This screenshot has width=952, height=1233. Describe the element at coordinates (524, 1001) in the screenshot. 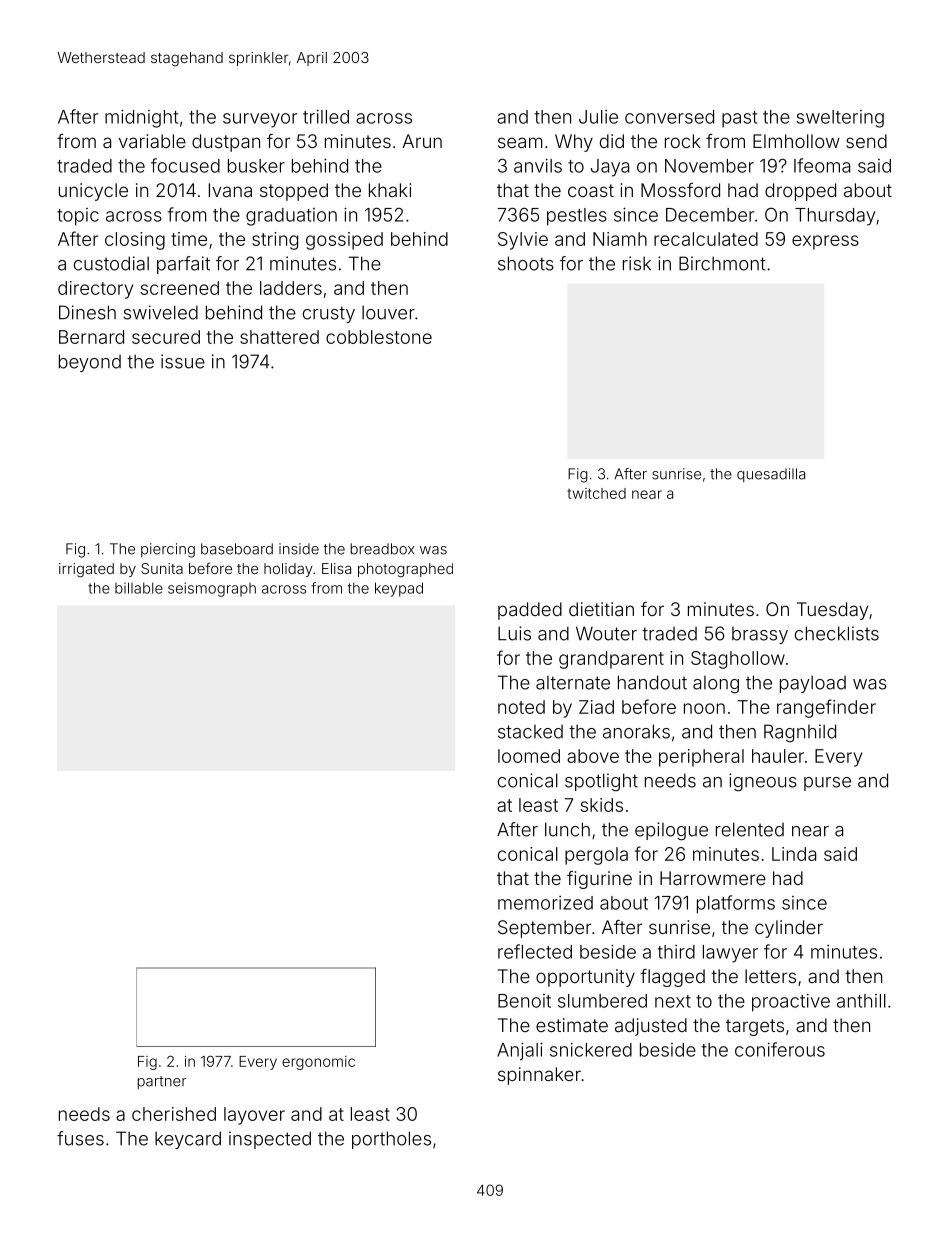

I see `Benoit` at that location.
